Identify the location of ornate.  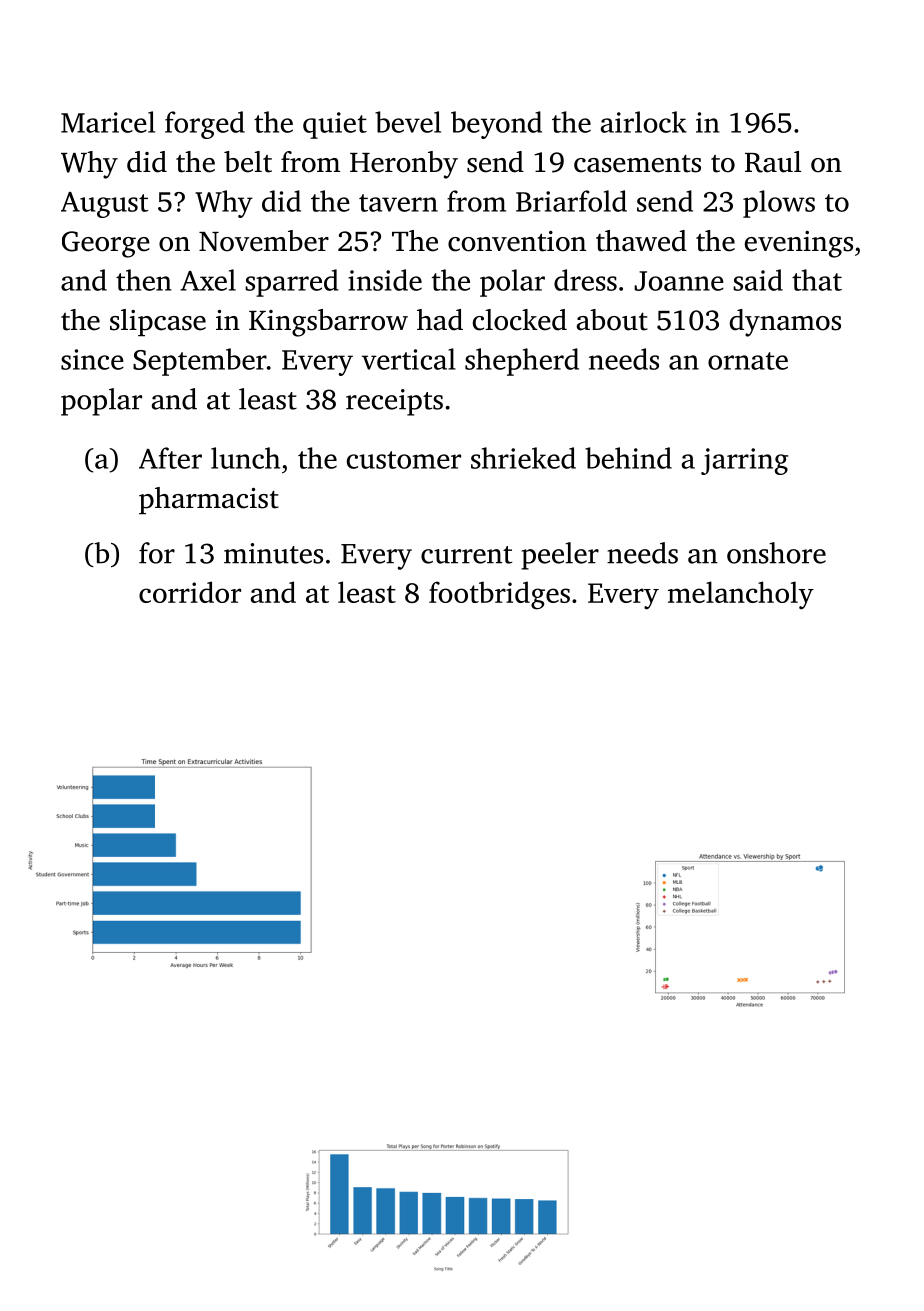
(748, 361).
